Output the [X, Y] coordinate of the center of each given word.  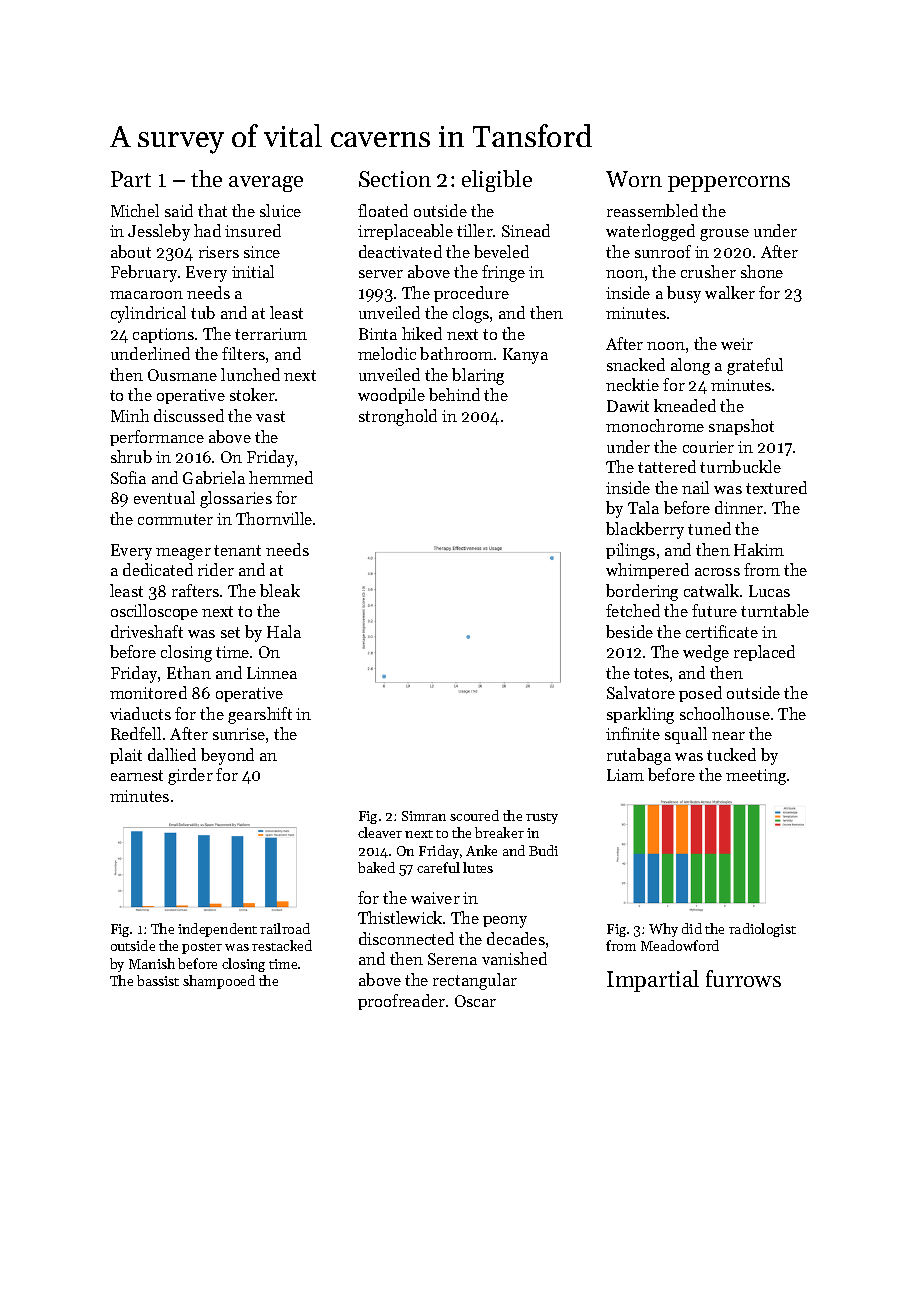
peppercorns [729, 184]
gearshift [260, 715]
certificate [722, 631]
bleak [280, 590]
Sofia [128, 477]
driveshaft [147, 631]
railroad [285, 928]
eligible [497, 181]
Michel [135, 210]
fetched [633, 610]
